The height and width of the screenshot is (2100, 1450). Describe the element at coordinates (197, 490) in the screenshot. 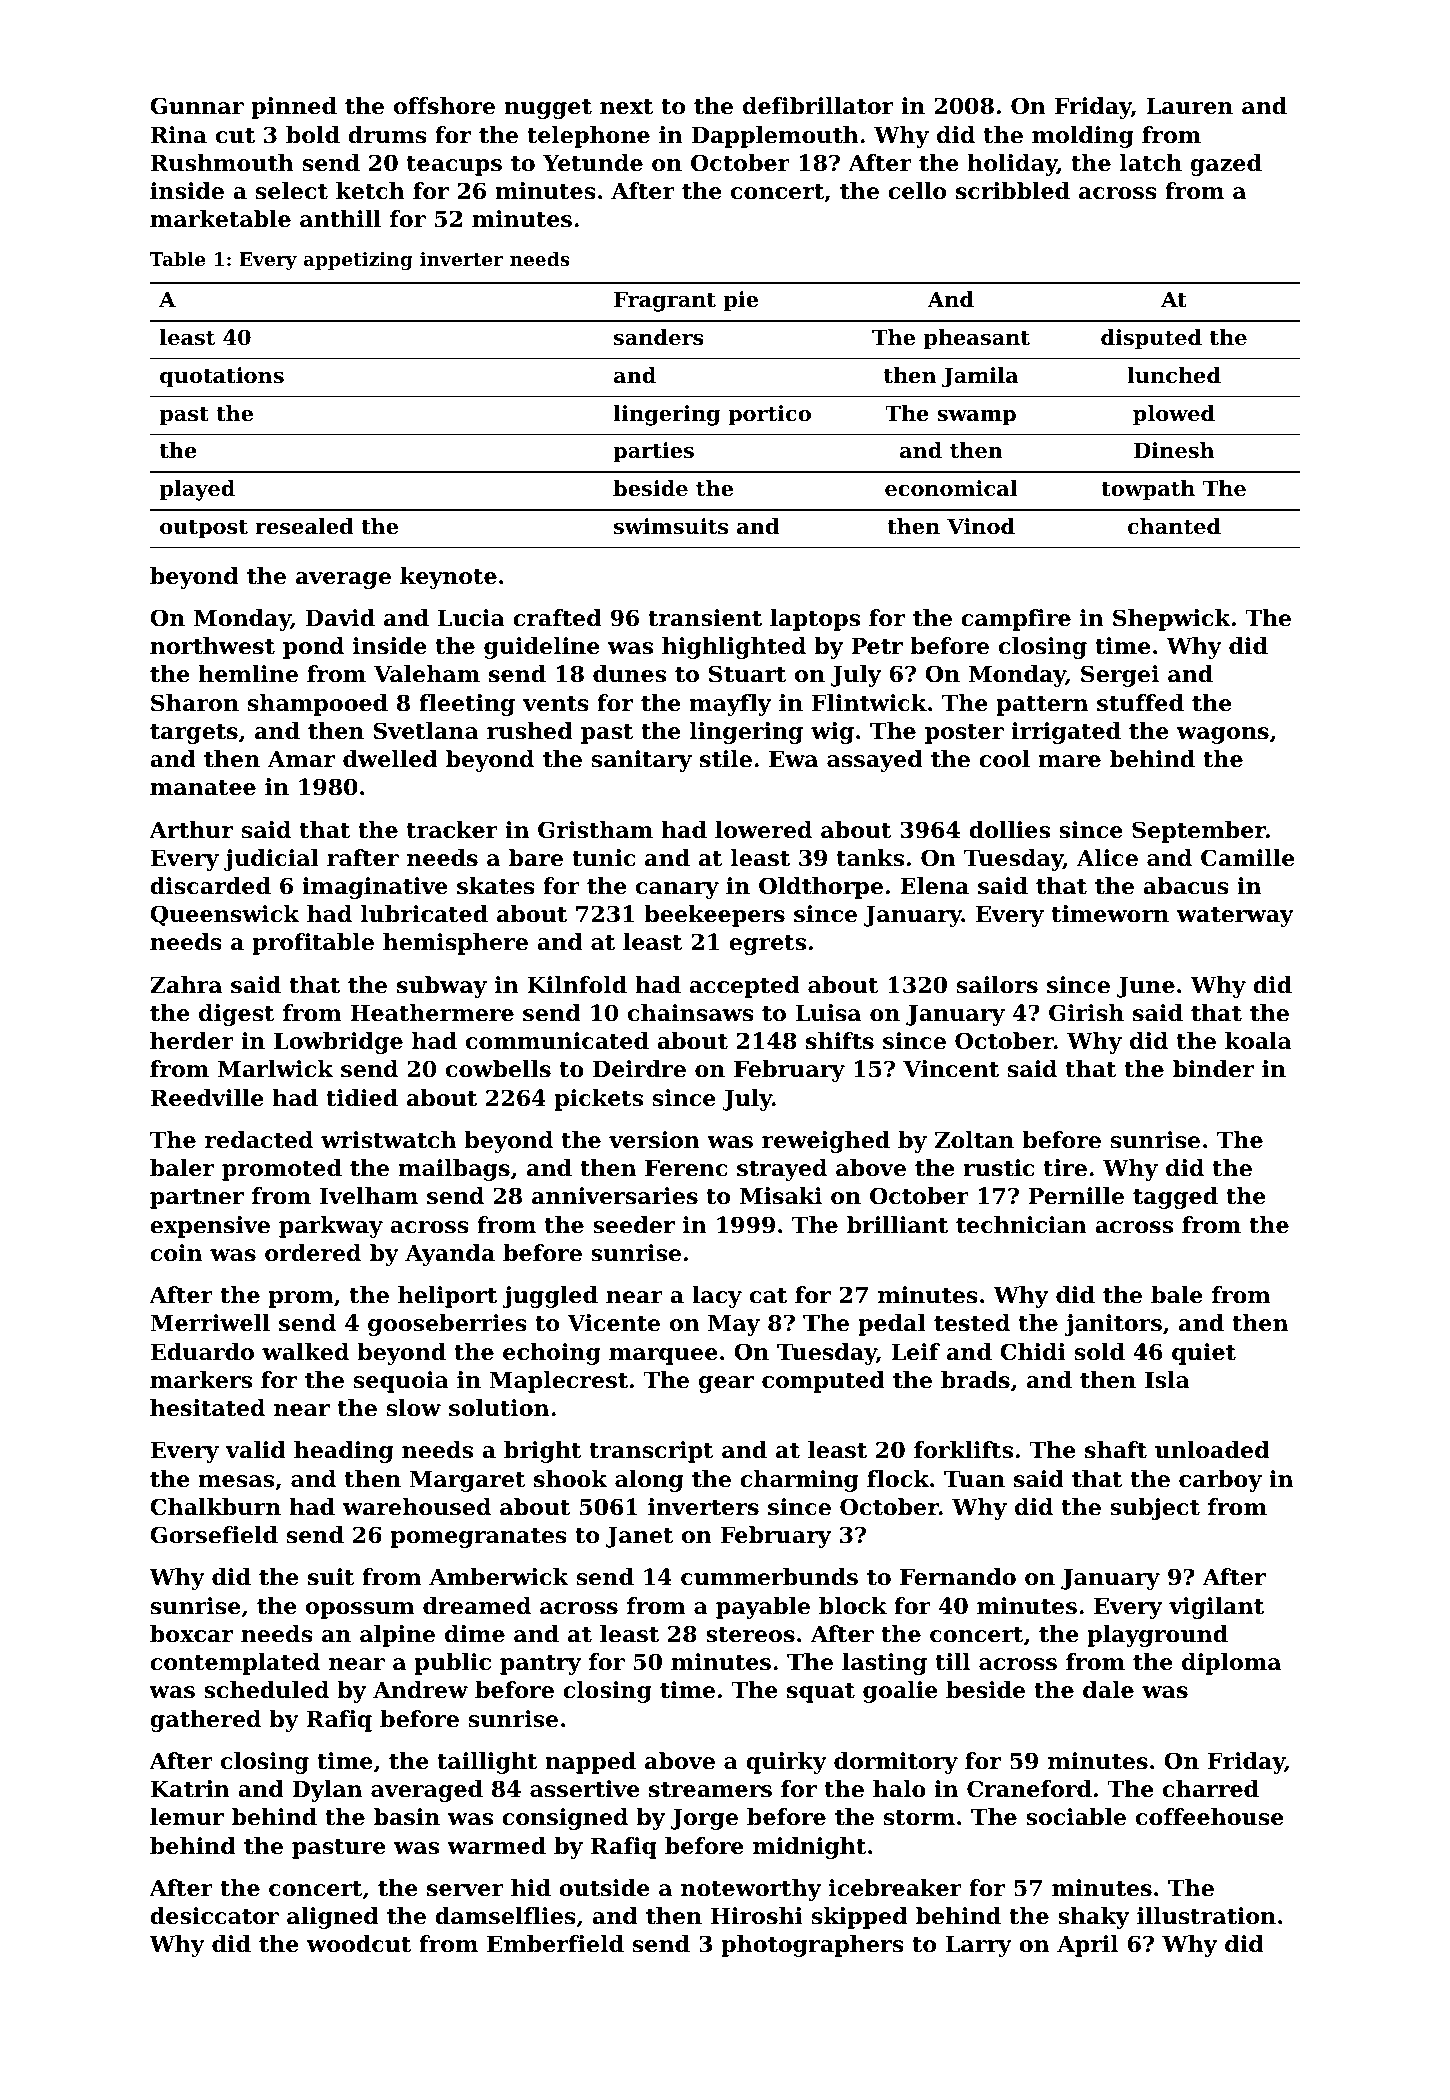

I see `played` at that location.
